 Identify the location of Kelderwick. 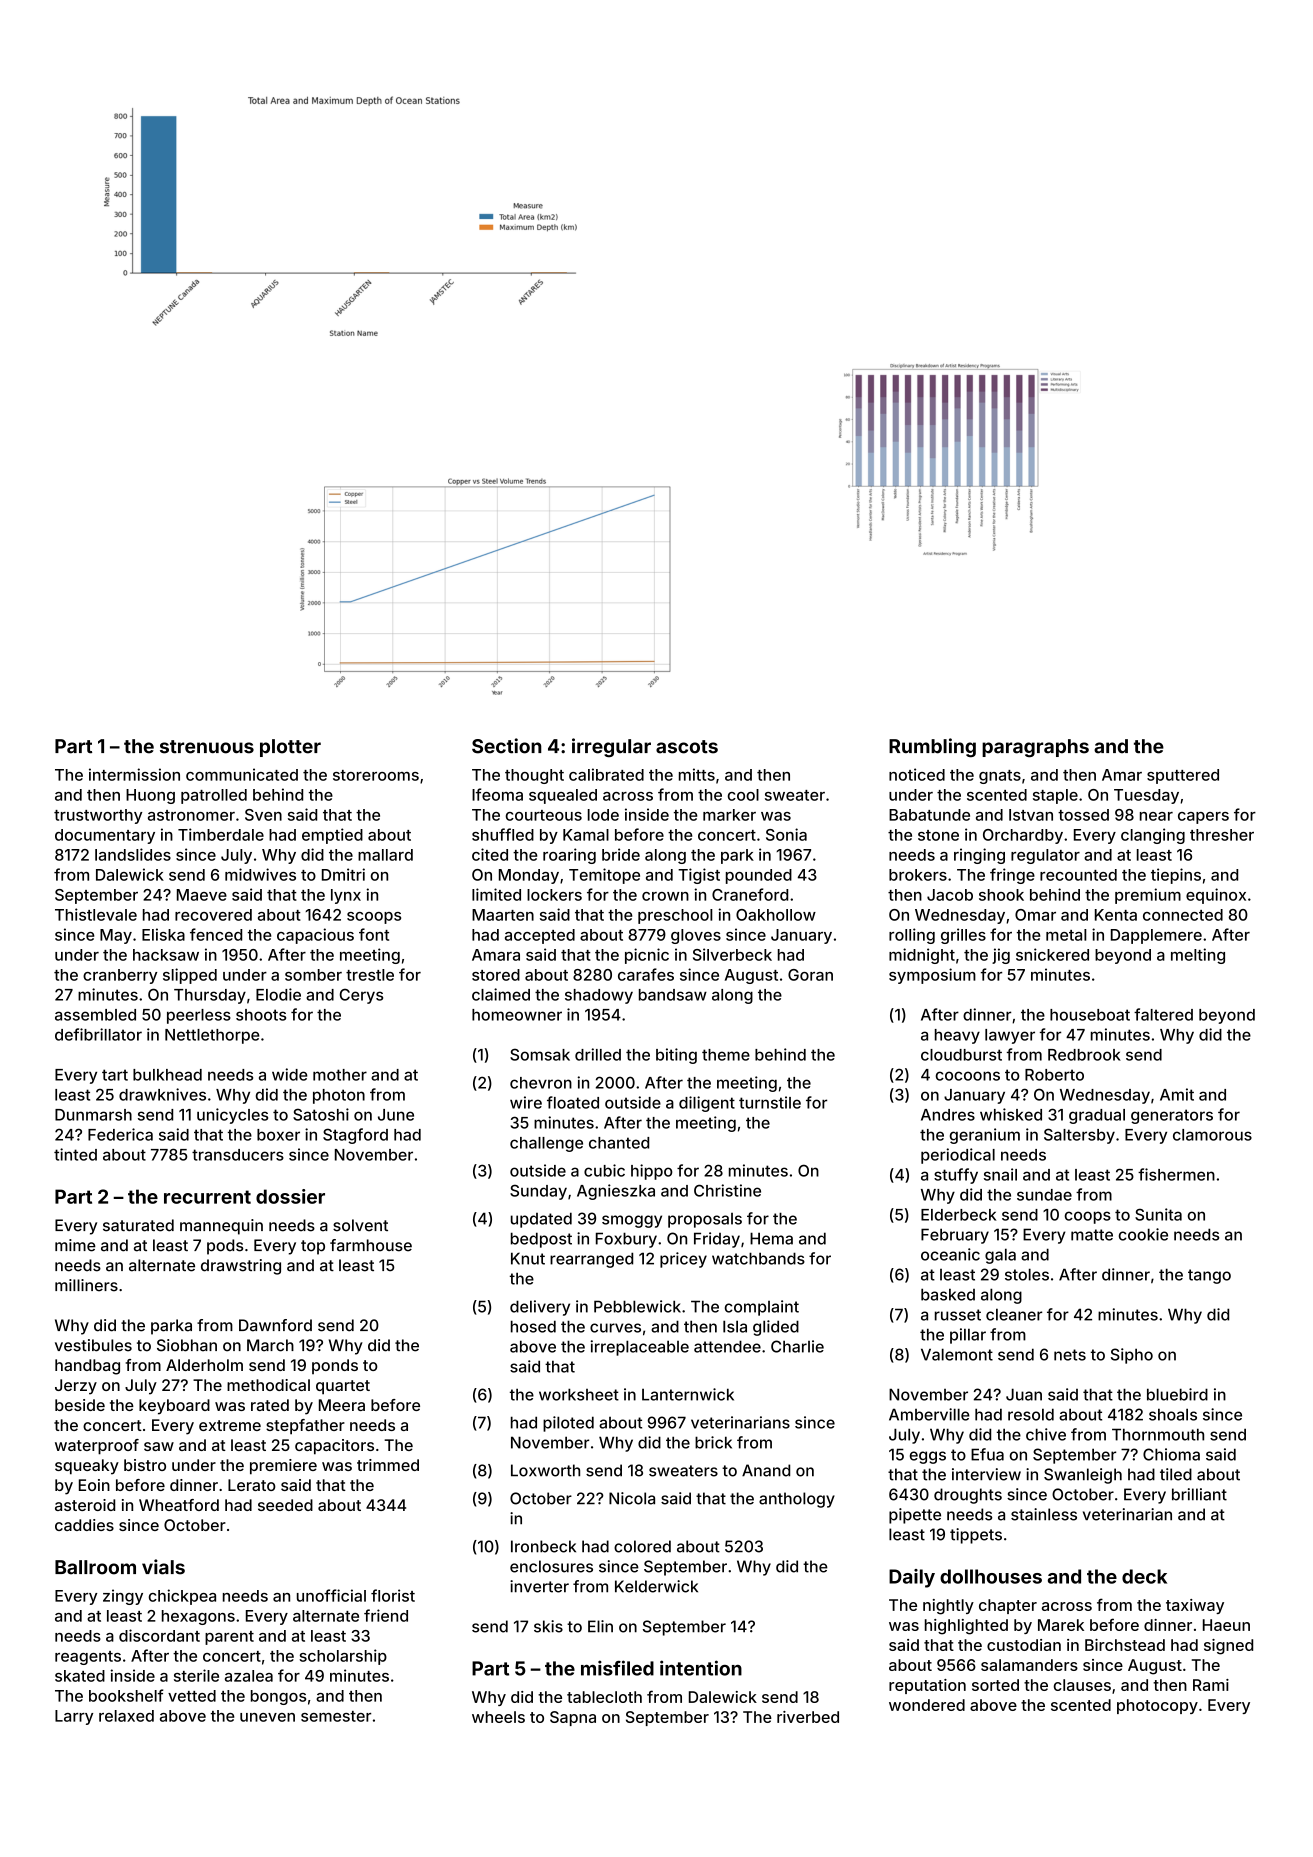
(656, 1586).
